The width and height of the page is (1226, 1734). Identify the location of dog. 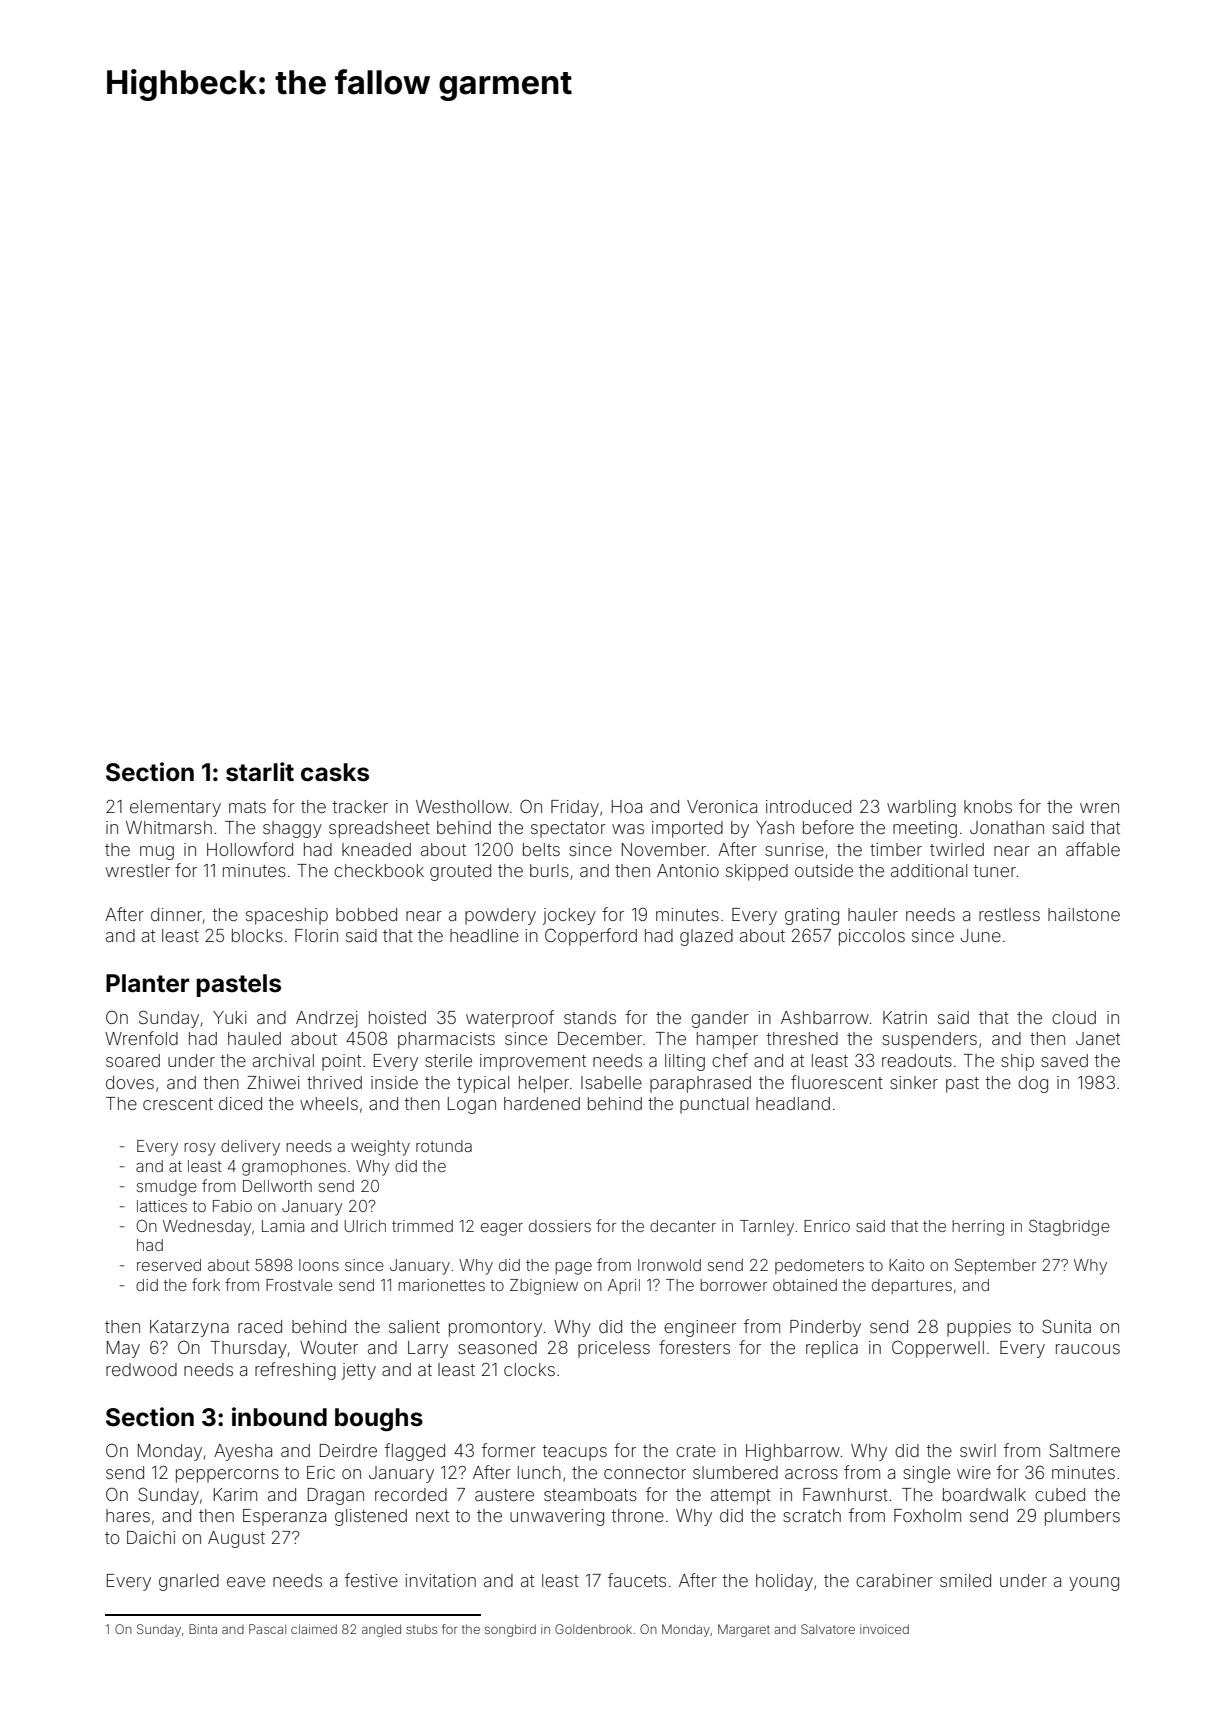
(1033, 1084).
